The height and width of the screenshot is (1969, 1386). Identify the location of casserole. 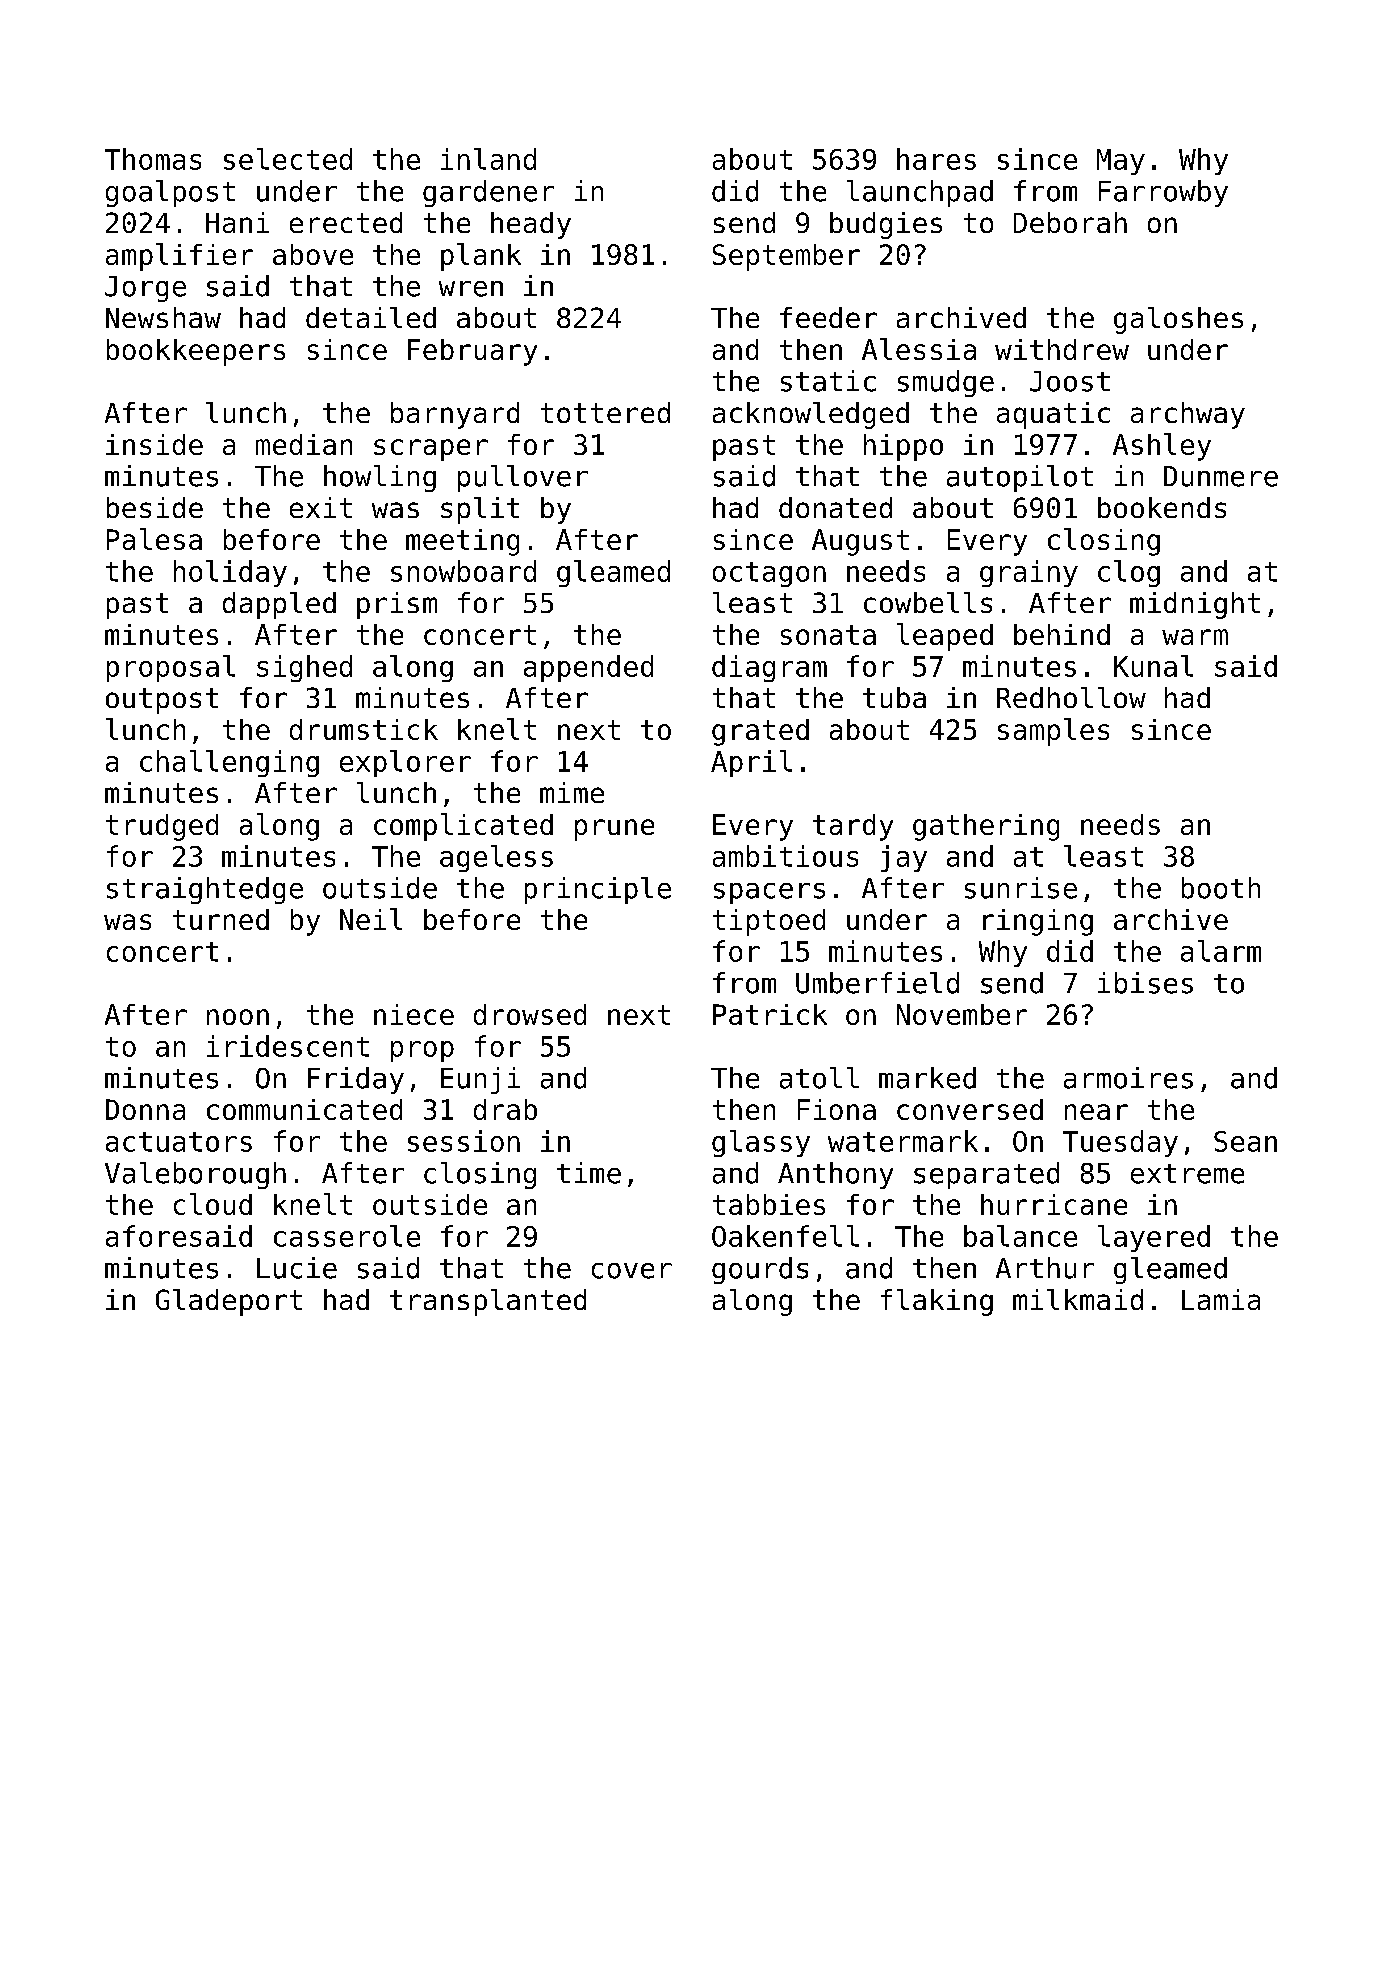
(347, 1236).
